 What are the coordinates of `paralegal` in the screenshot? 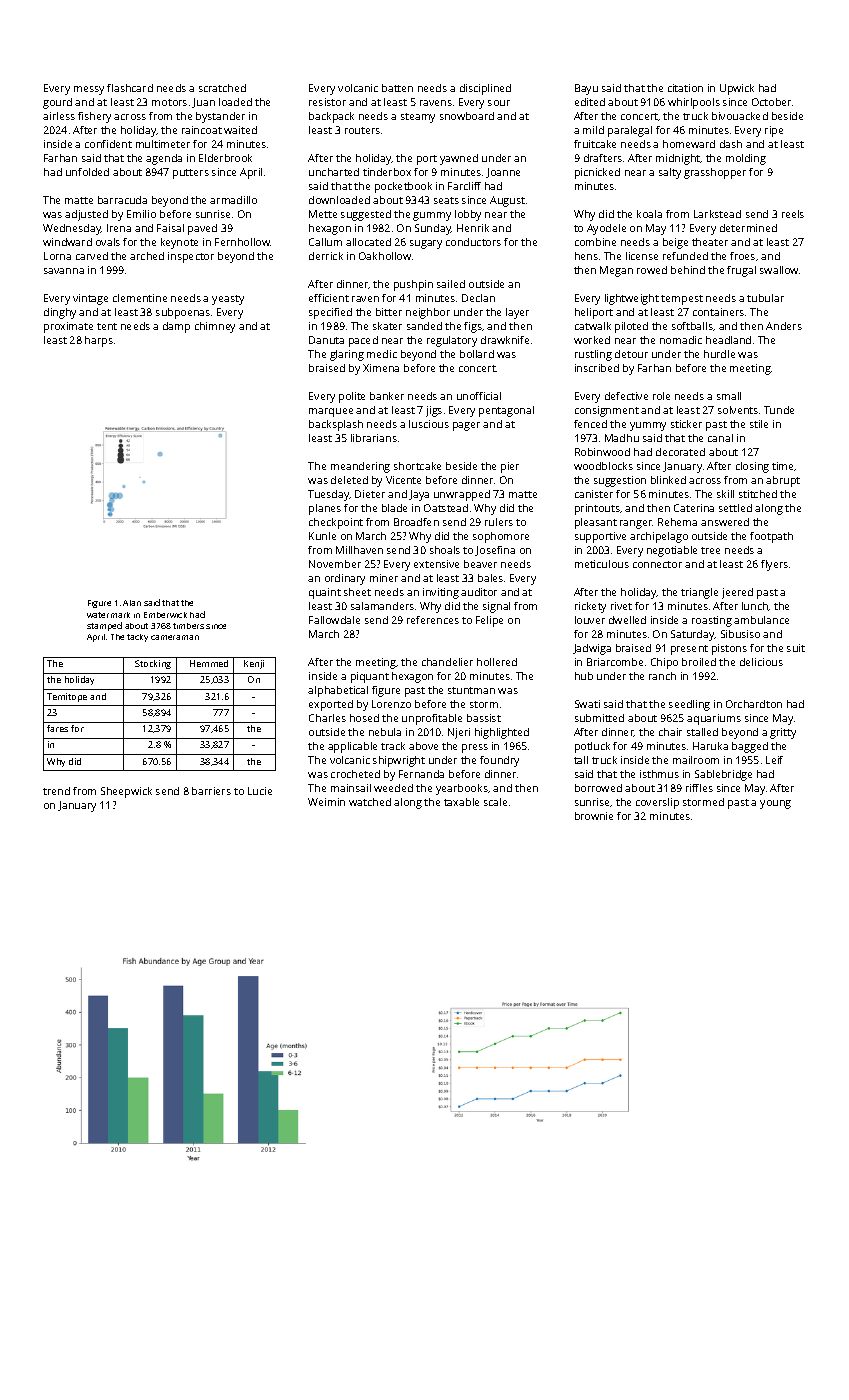 It's located at (630, 131).
